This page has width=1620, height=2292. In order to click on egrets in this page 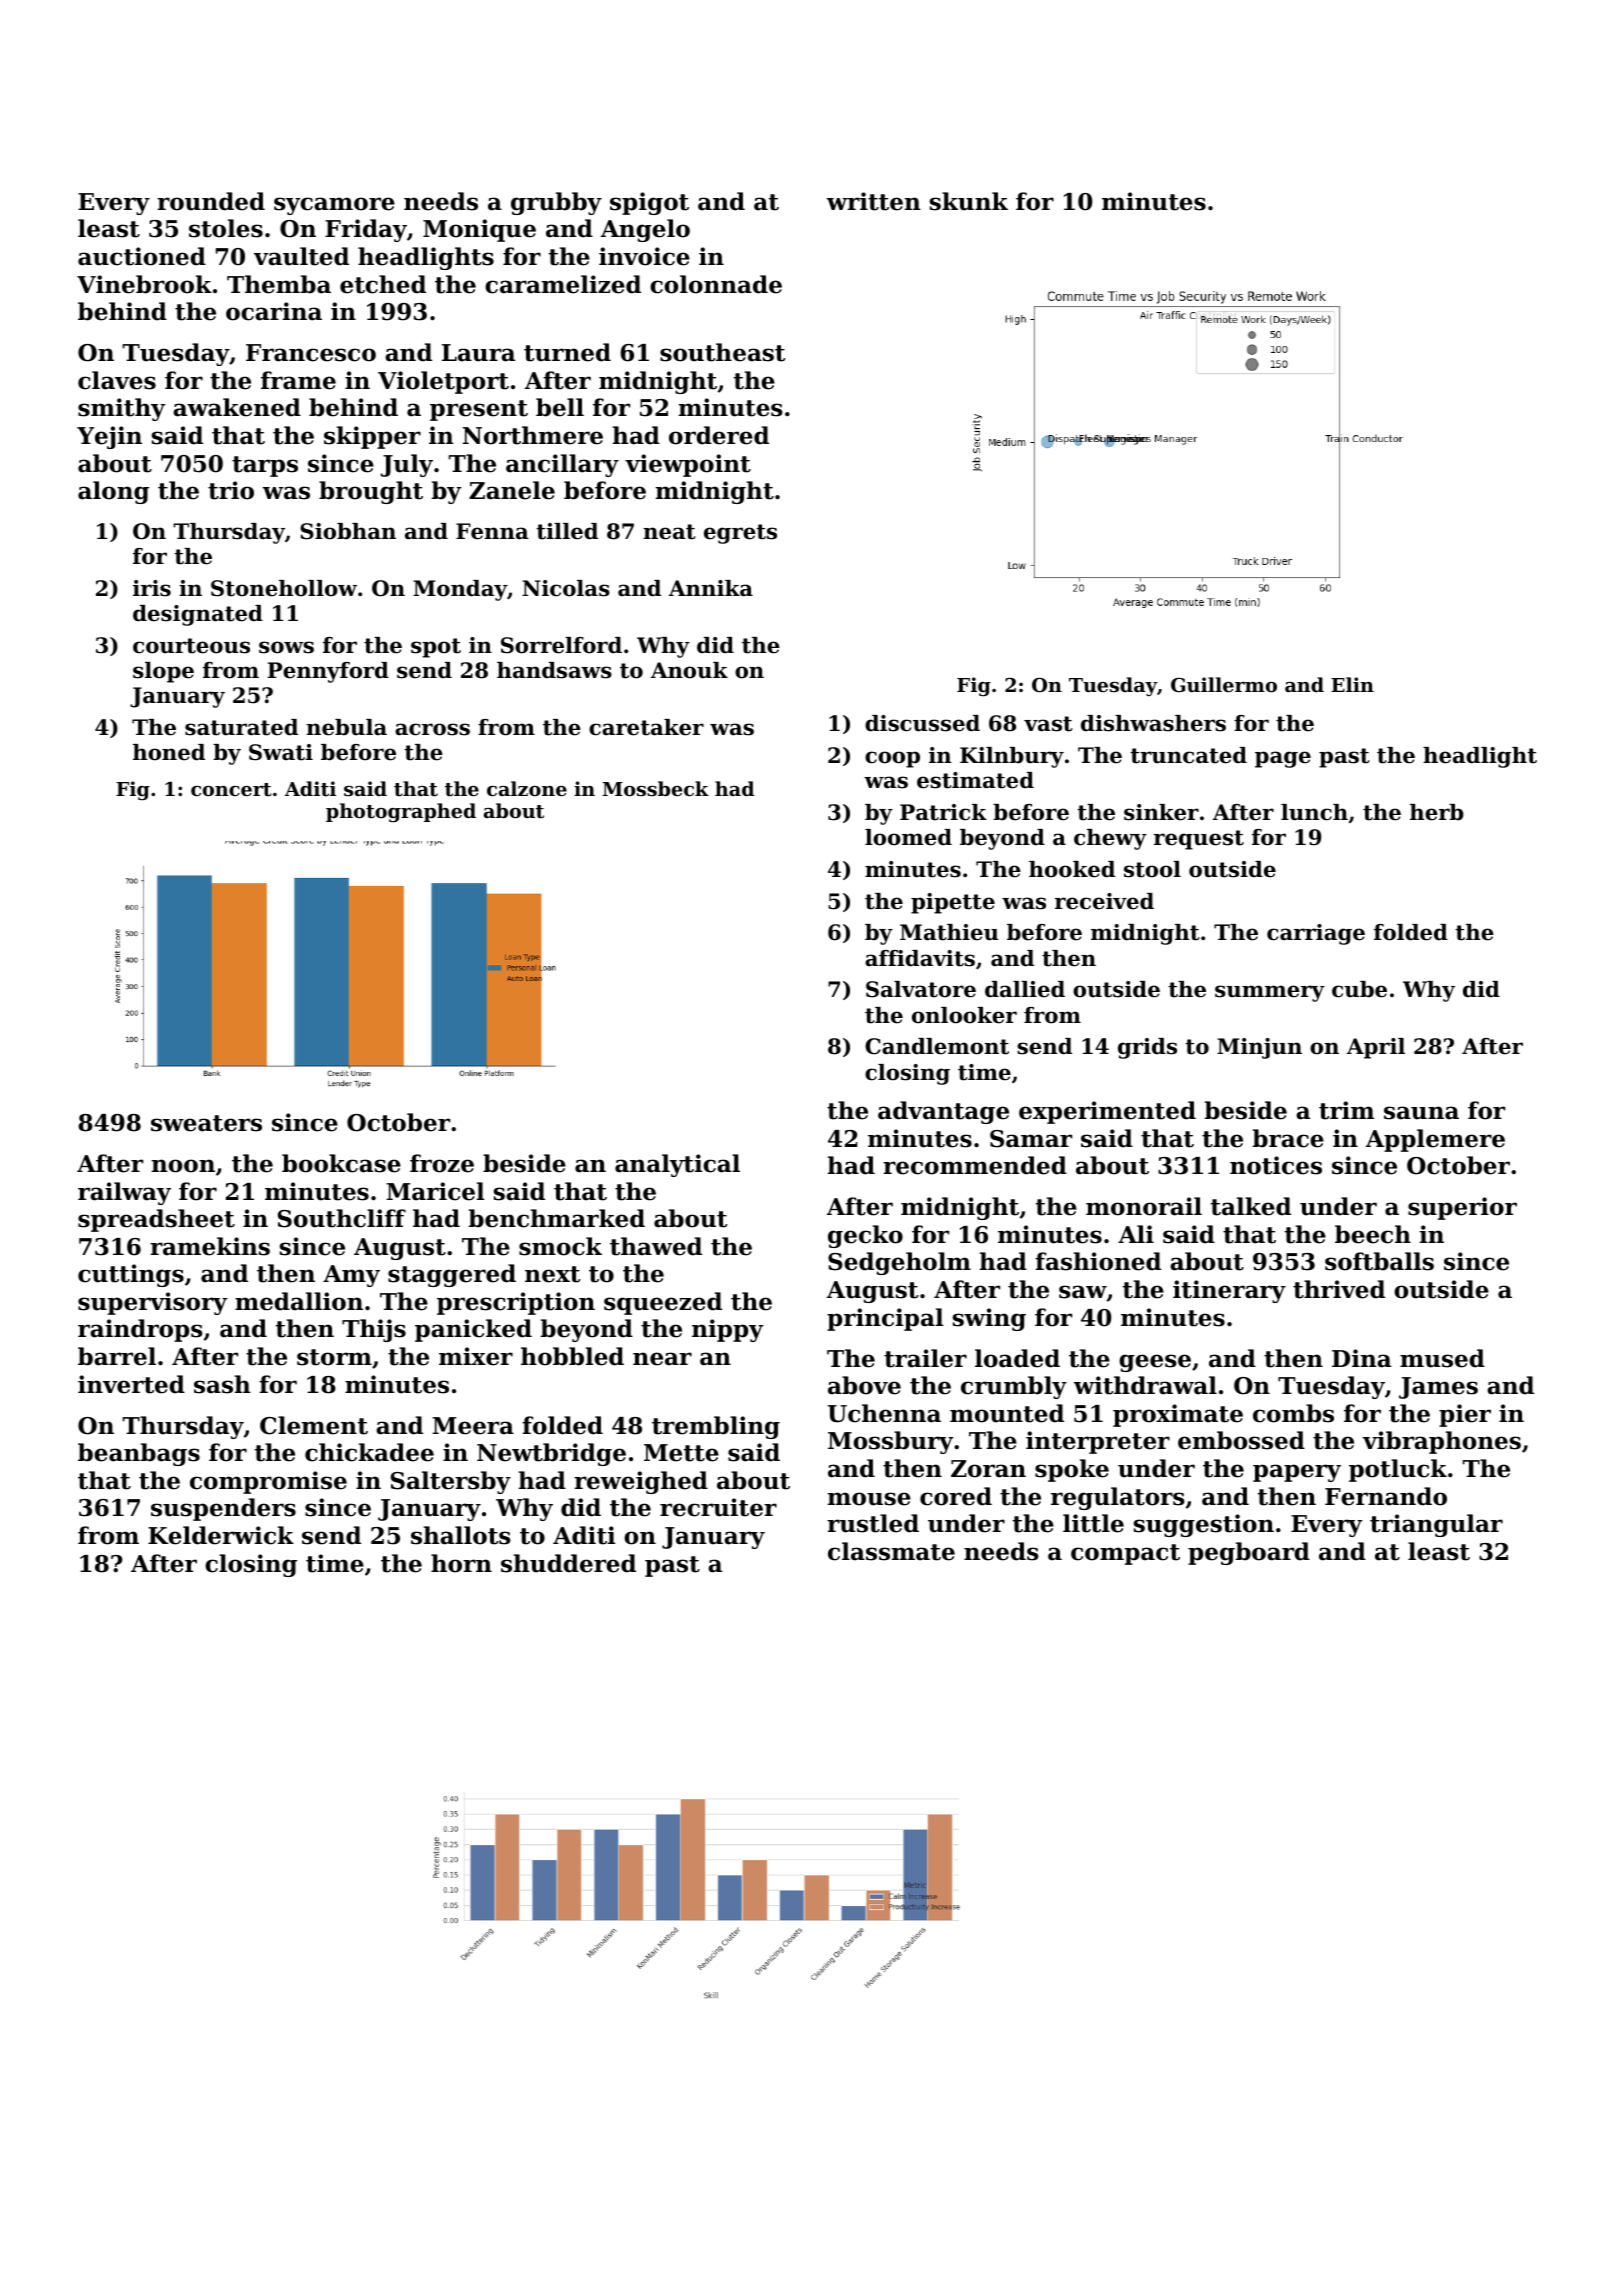, I will do `click(740, 534)`.
